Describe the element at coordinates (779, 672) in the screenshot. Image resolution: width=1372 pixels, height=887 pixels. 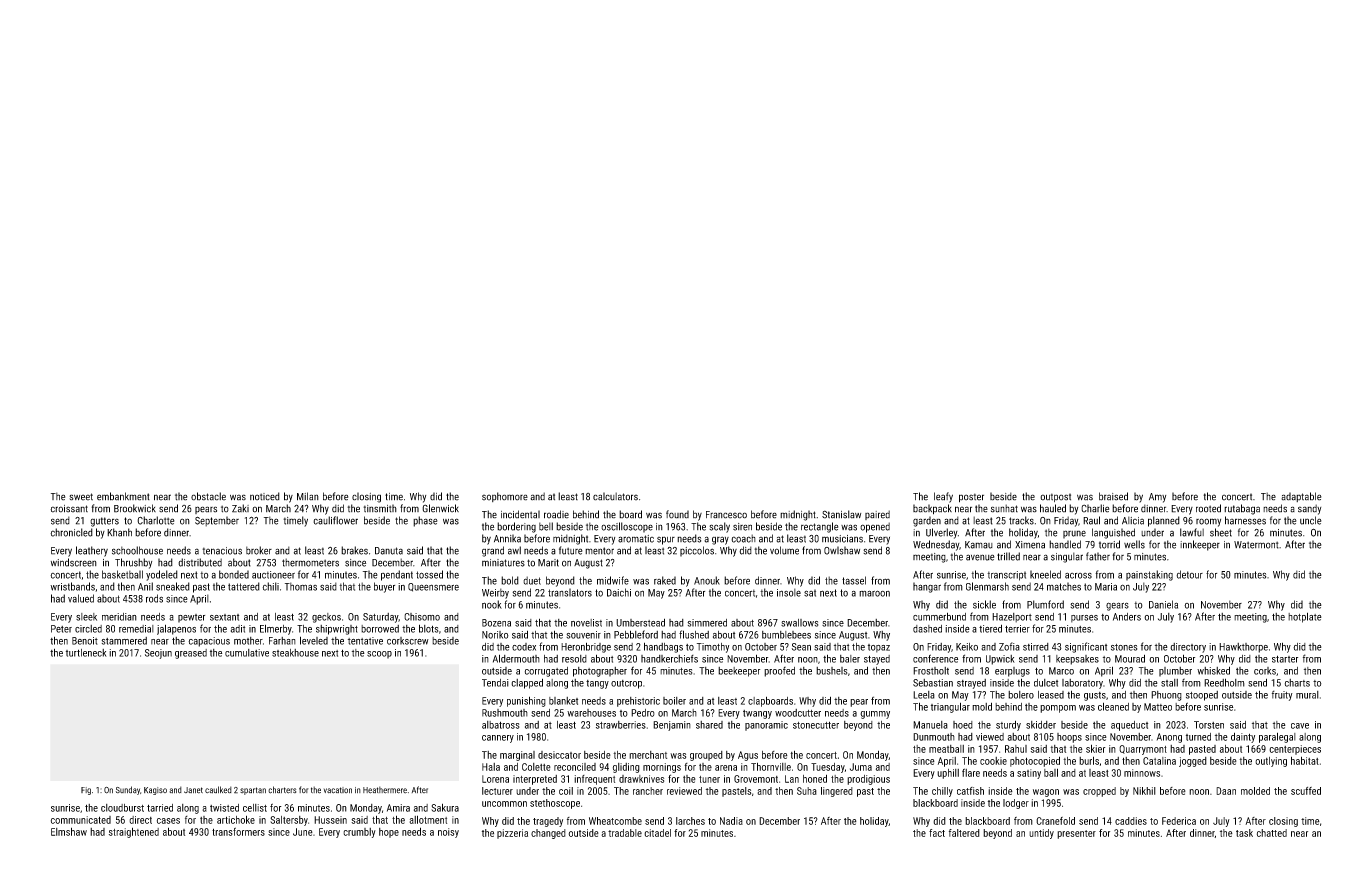
I see `proofed` at that location.
